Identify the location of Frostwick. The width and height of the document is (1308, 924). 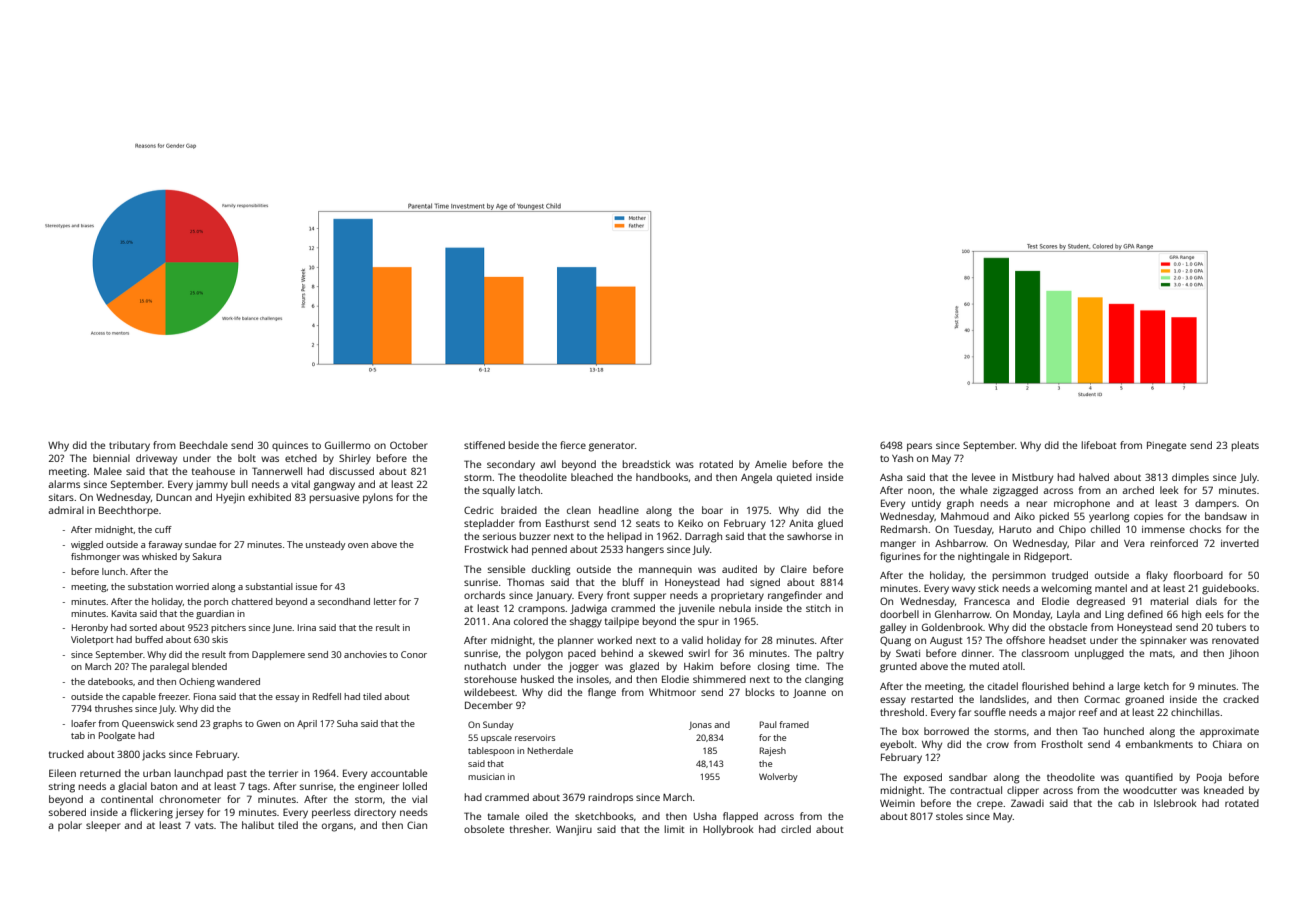
(486, 549).
